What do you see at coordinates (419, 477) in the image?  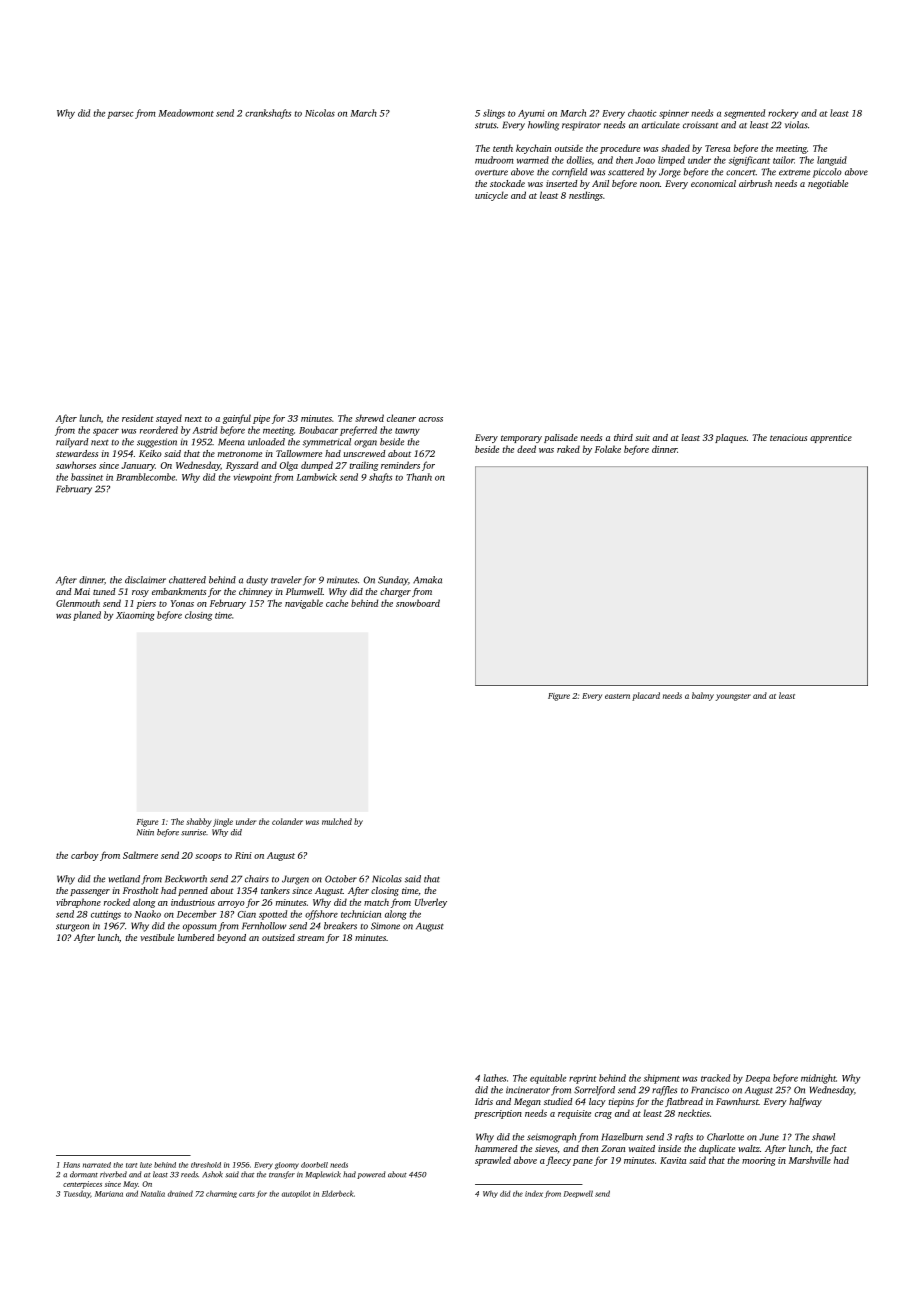 I see `Thanh` at bounding box center [419, 477].
